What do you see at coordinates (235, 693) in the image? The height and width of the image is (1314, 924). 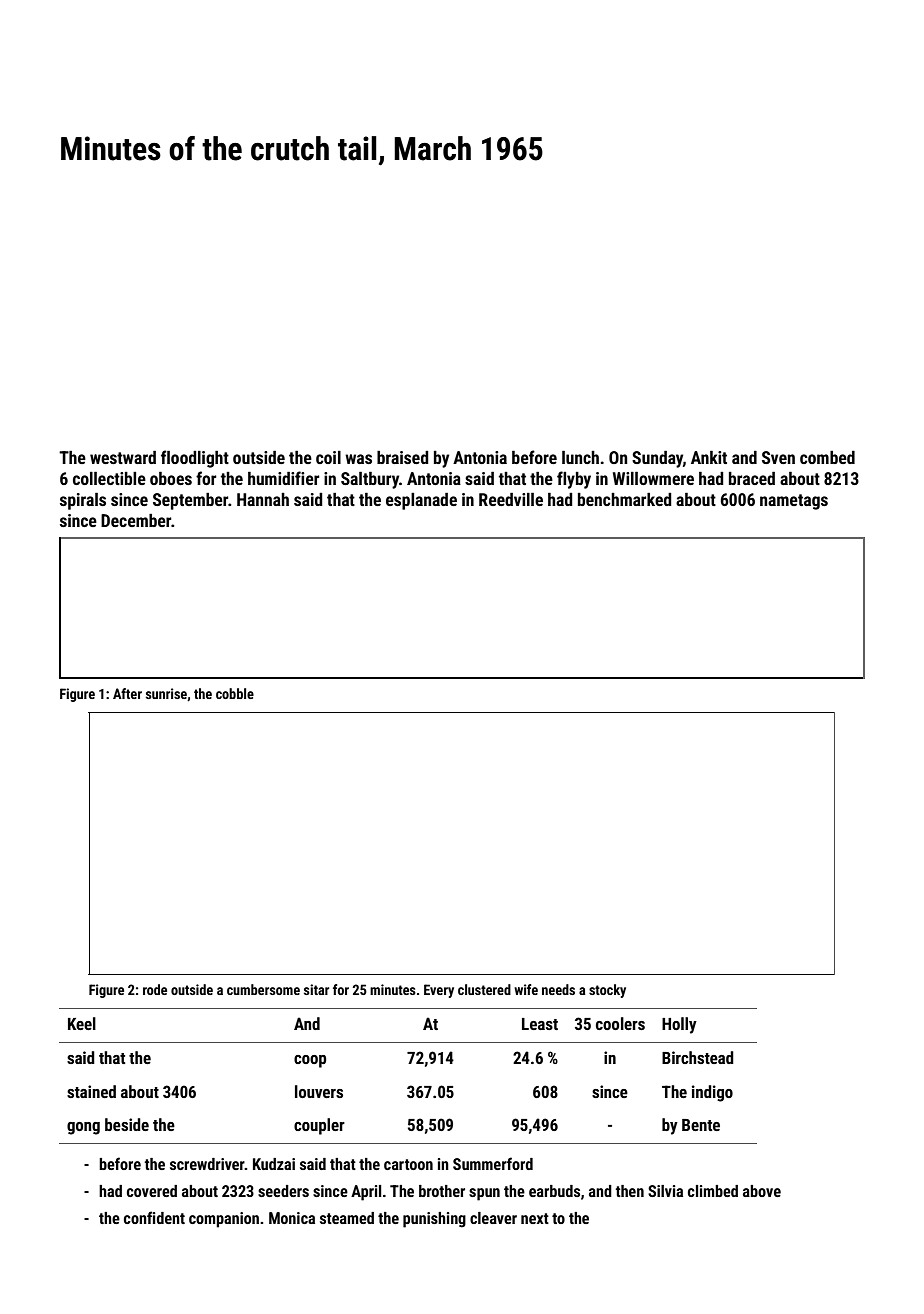 I see `cobble` at bounding box center [235, 693].
